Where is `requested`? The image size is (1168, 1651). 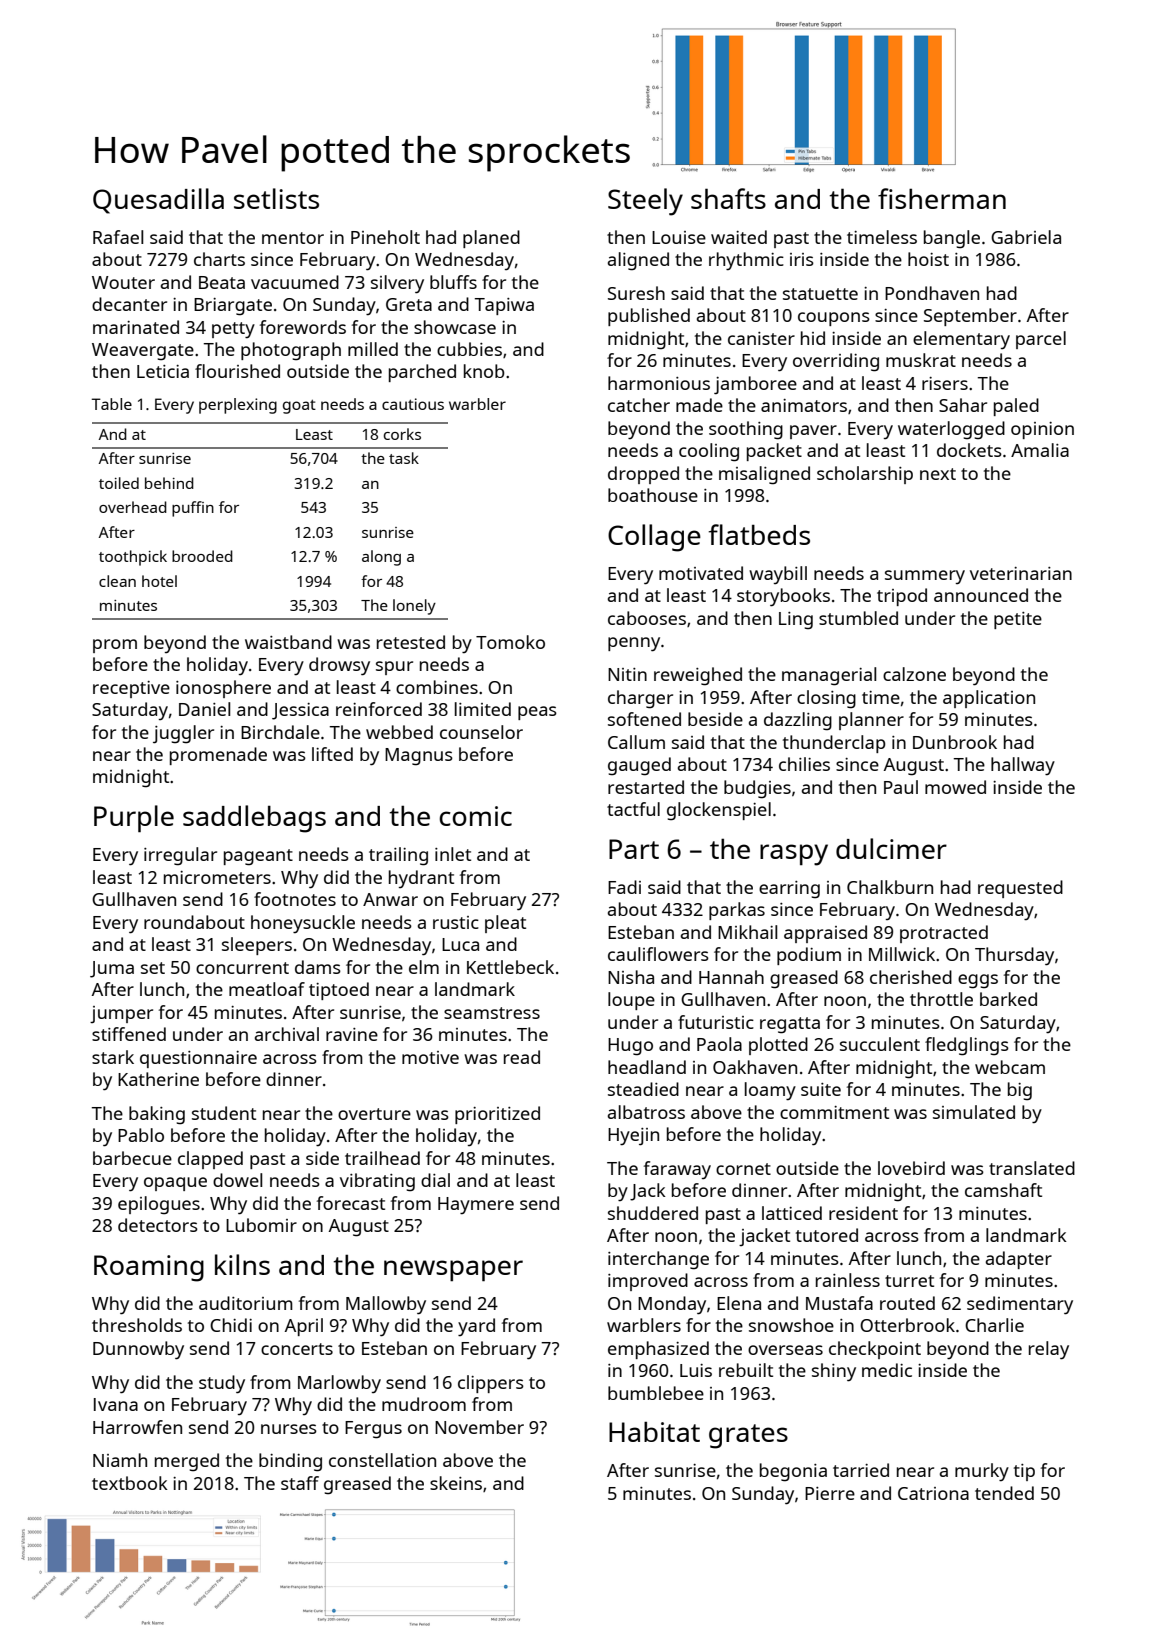
requested is located at coordinates (1020, 889).
